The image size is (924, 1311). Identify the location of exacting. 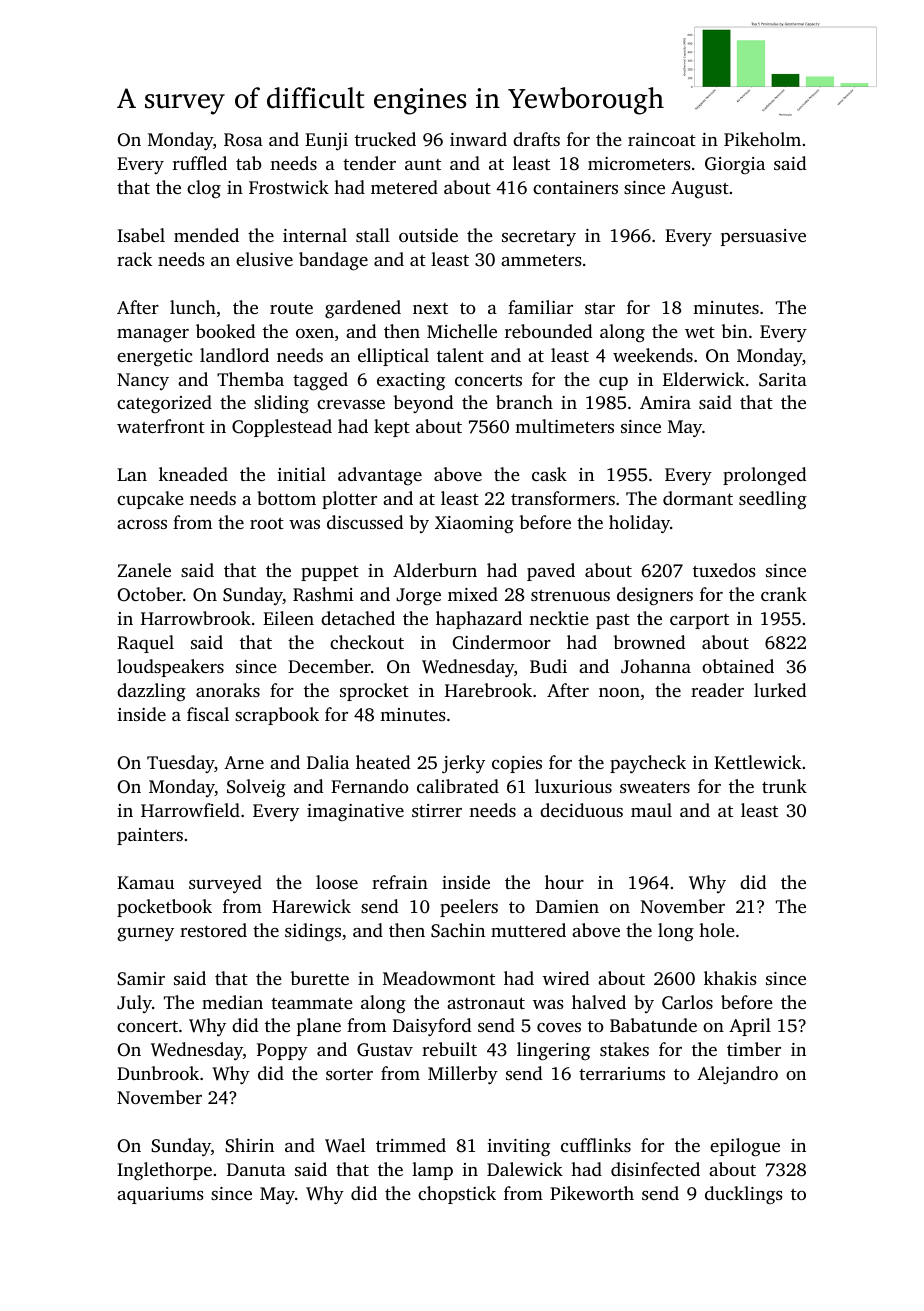
(411, 381).
